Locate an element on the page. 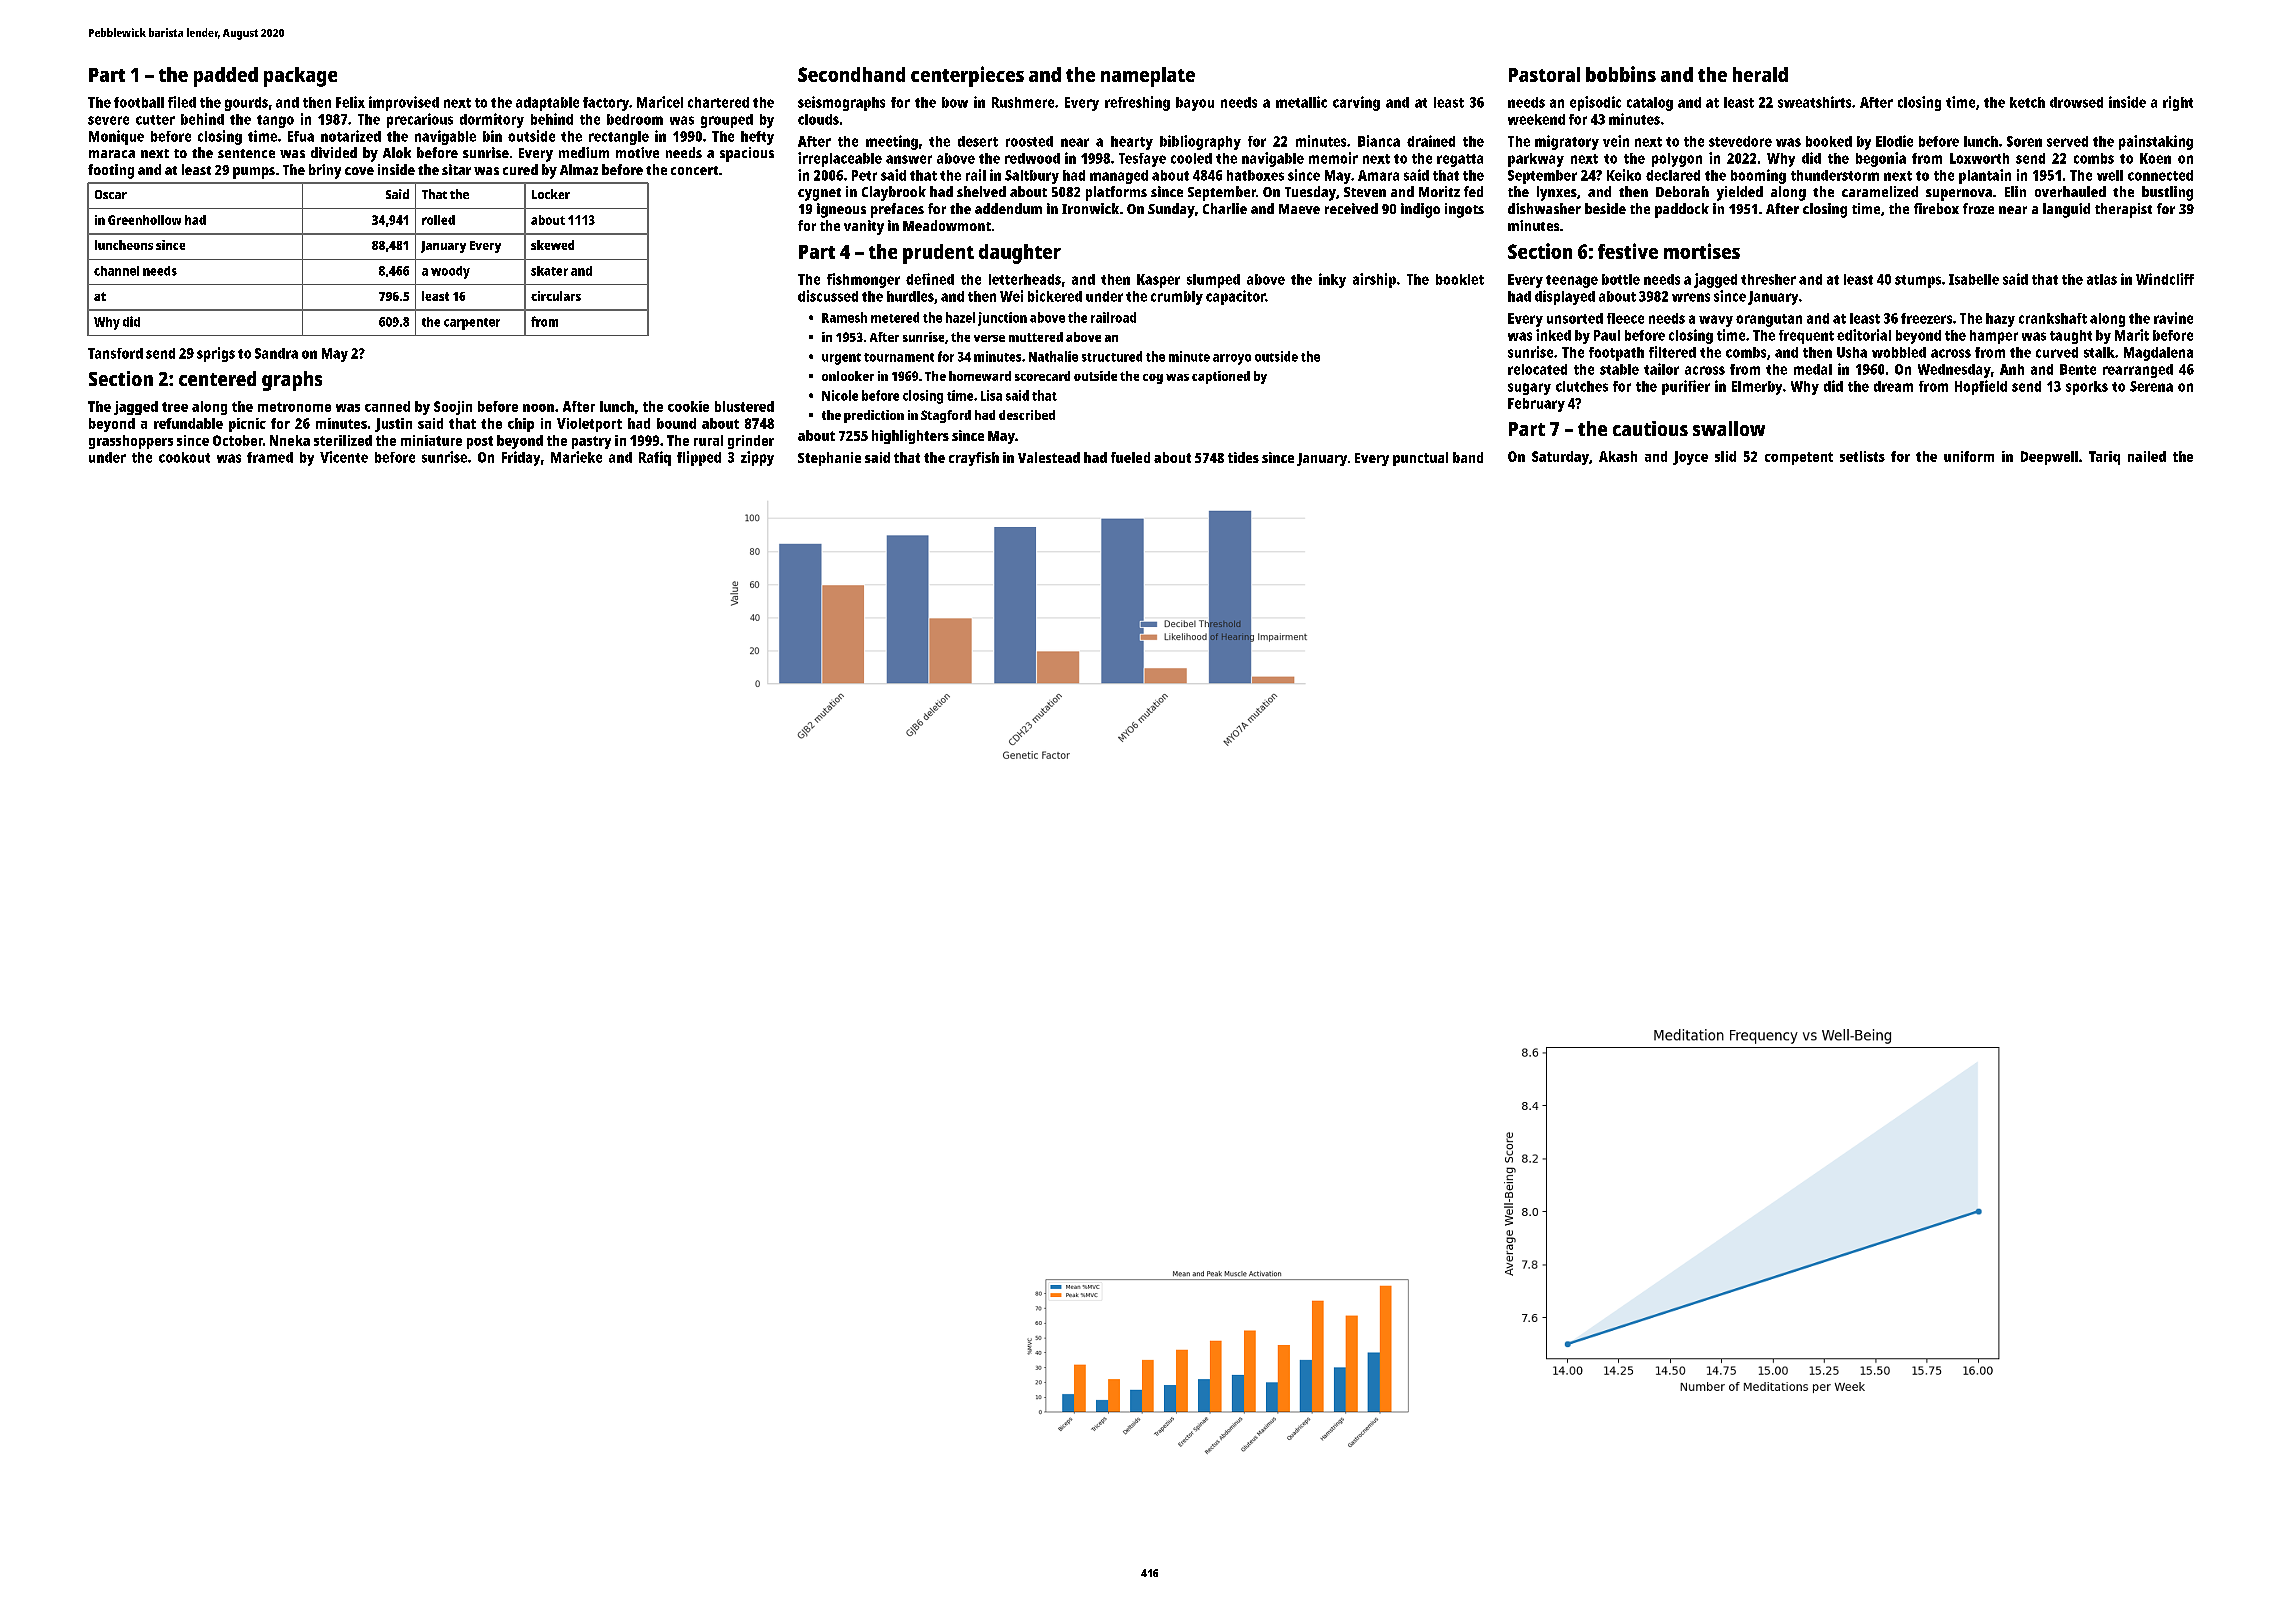 This image has width=2282, height=1614. pastry is located at coordinates (591, 442).
